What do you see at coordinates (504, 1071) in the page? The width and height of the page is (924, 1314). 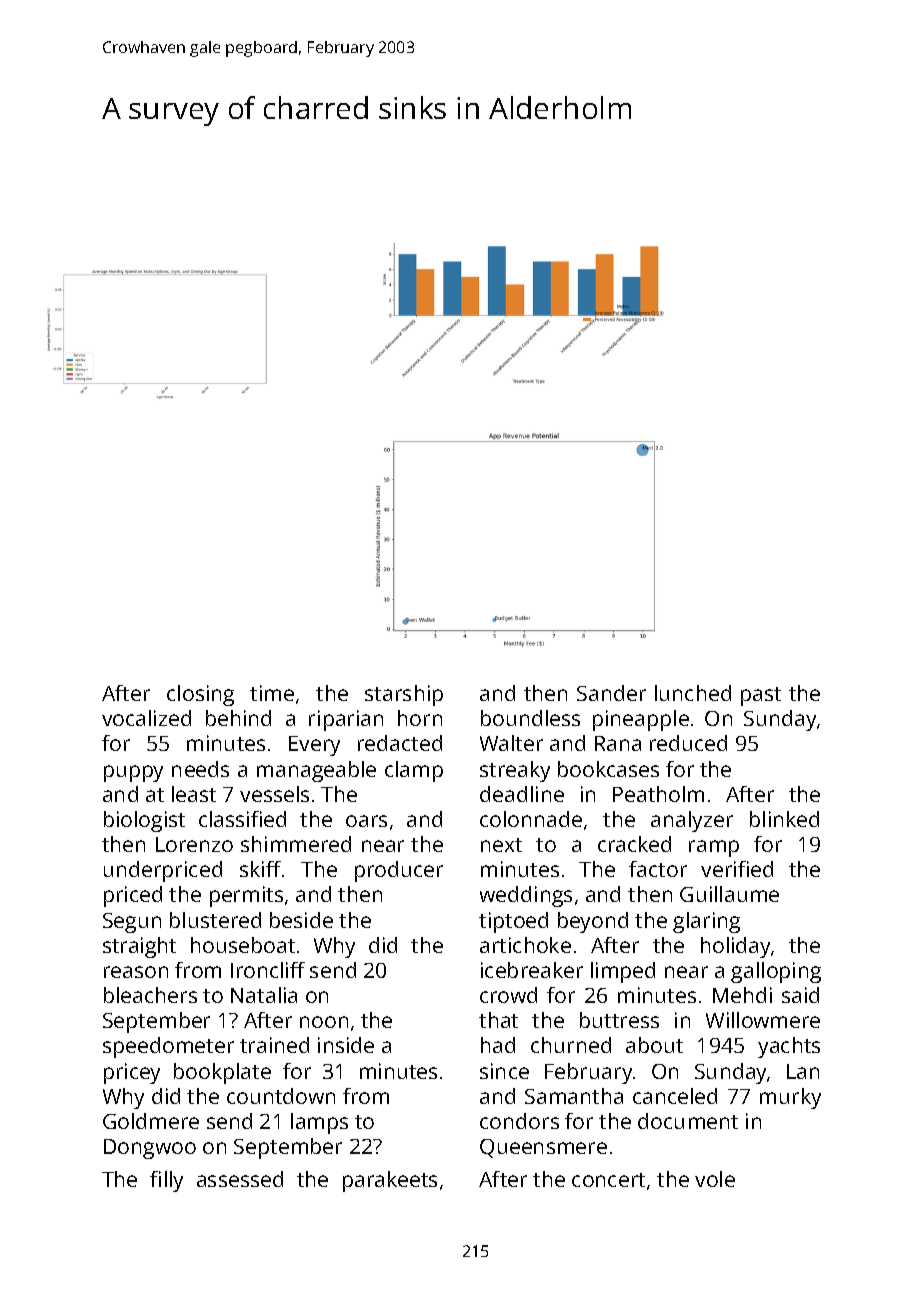 I see `since` at bounding box center [504, 1071].
